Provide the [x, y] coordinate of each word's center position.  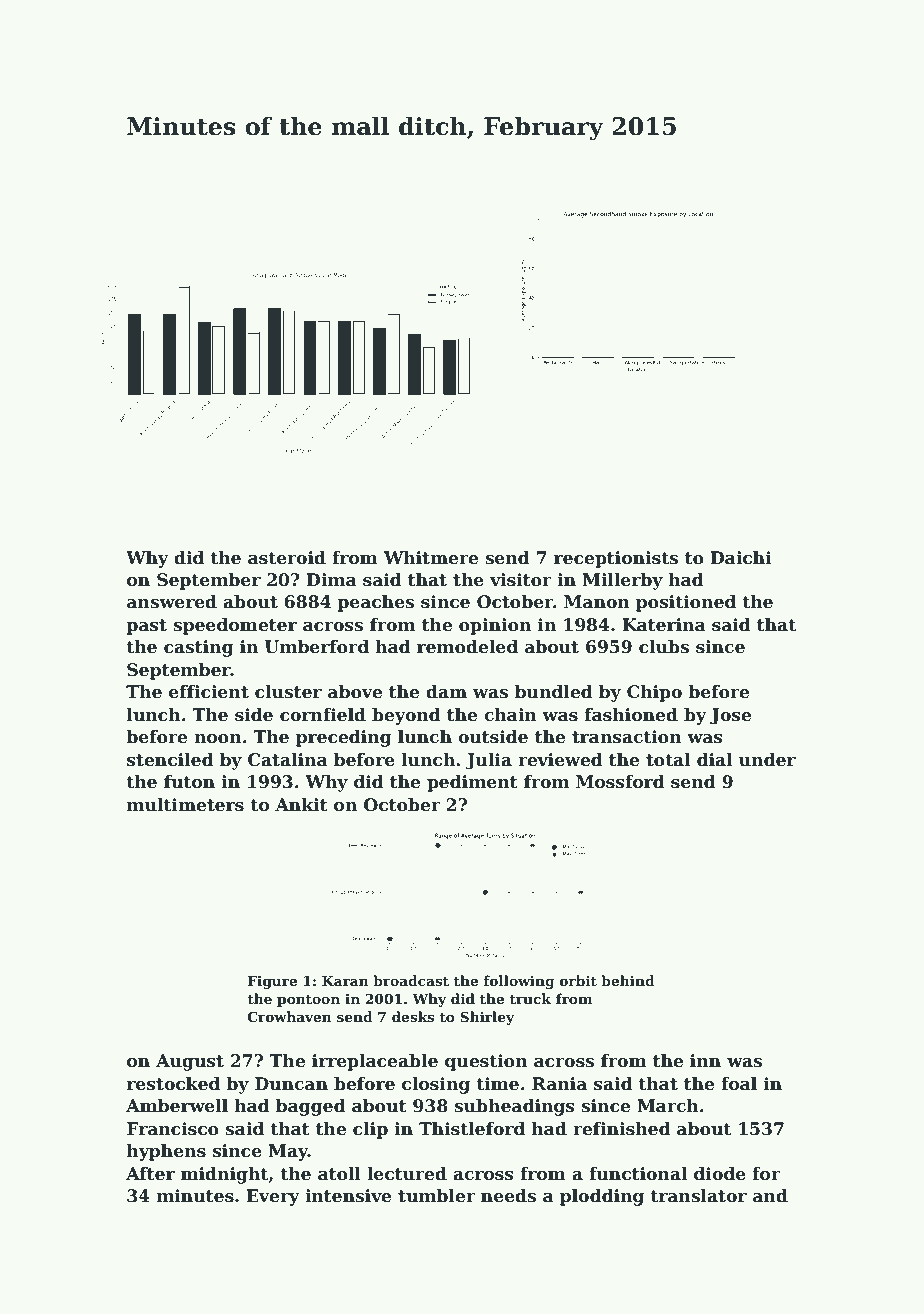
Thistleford [472, 1129]
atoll [339, 1174]
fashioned [631, 715]
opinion [495, 626]
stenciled [170, 760]
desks [413, 1016]
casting [199, 648]
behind [628, 980]
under [767, 760]
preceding [344, 738]
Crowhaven [290, 1016]
